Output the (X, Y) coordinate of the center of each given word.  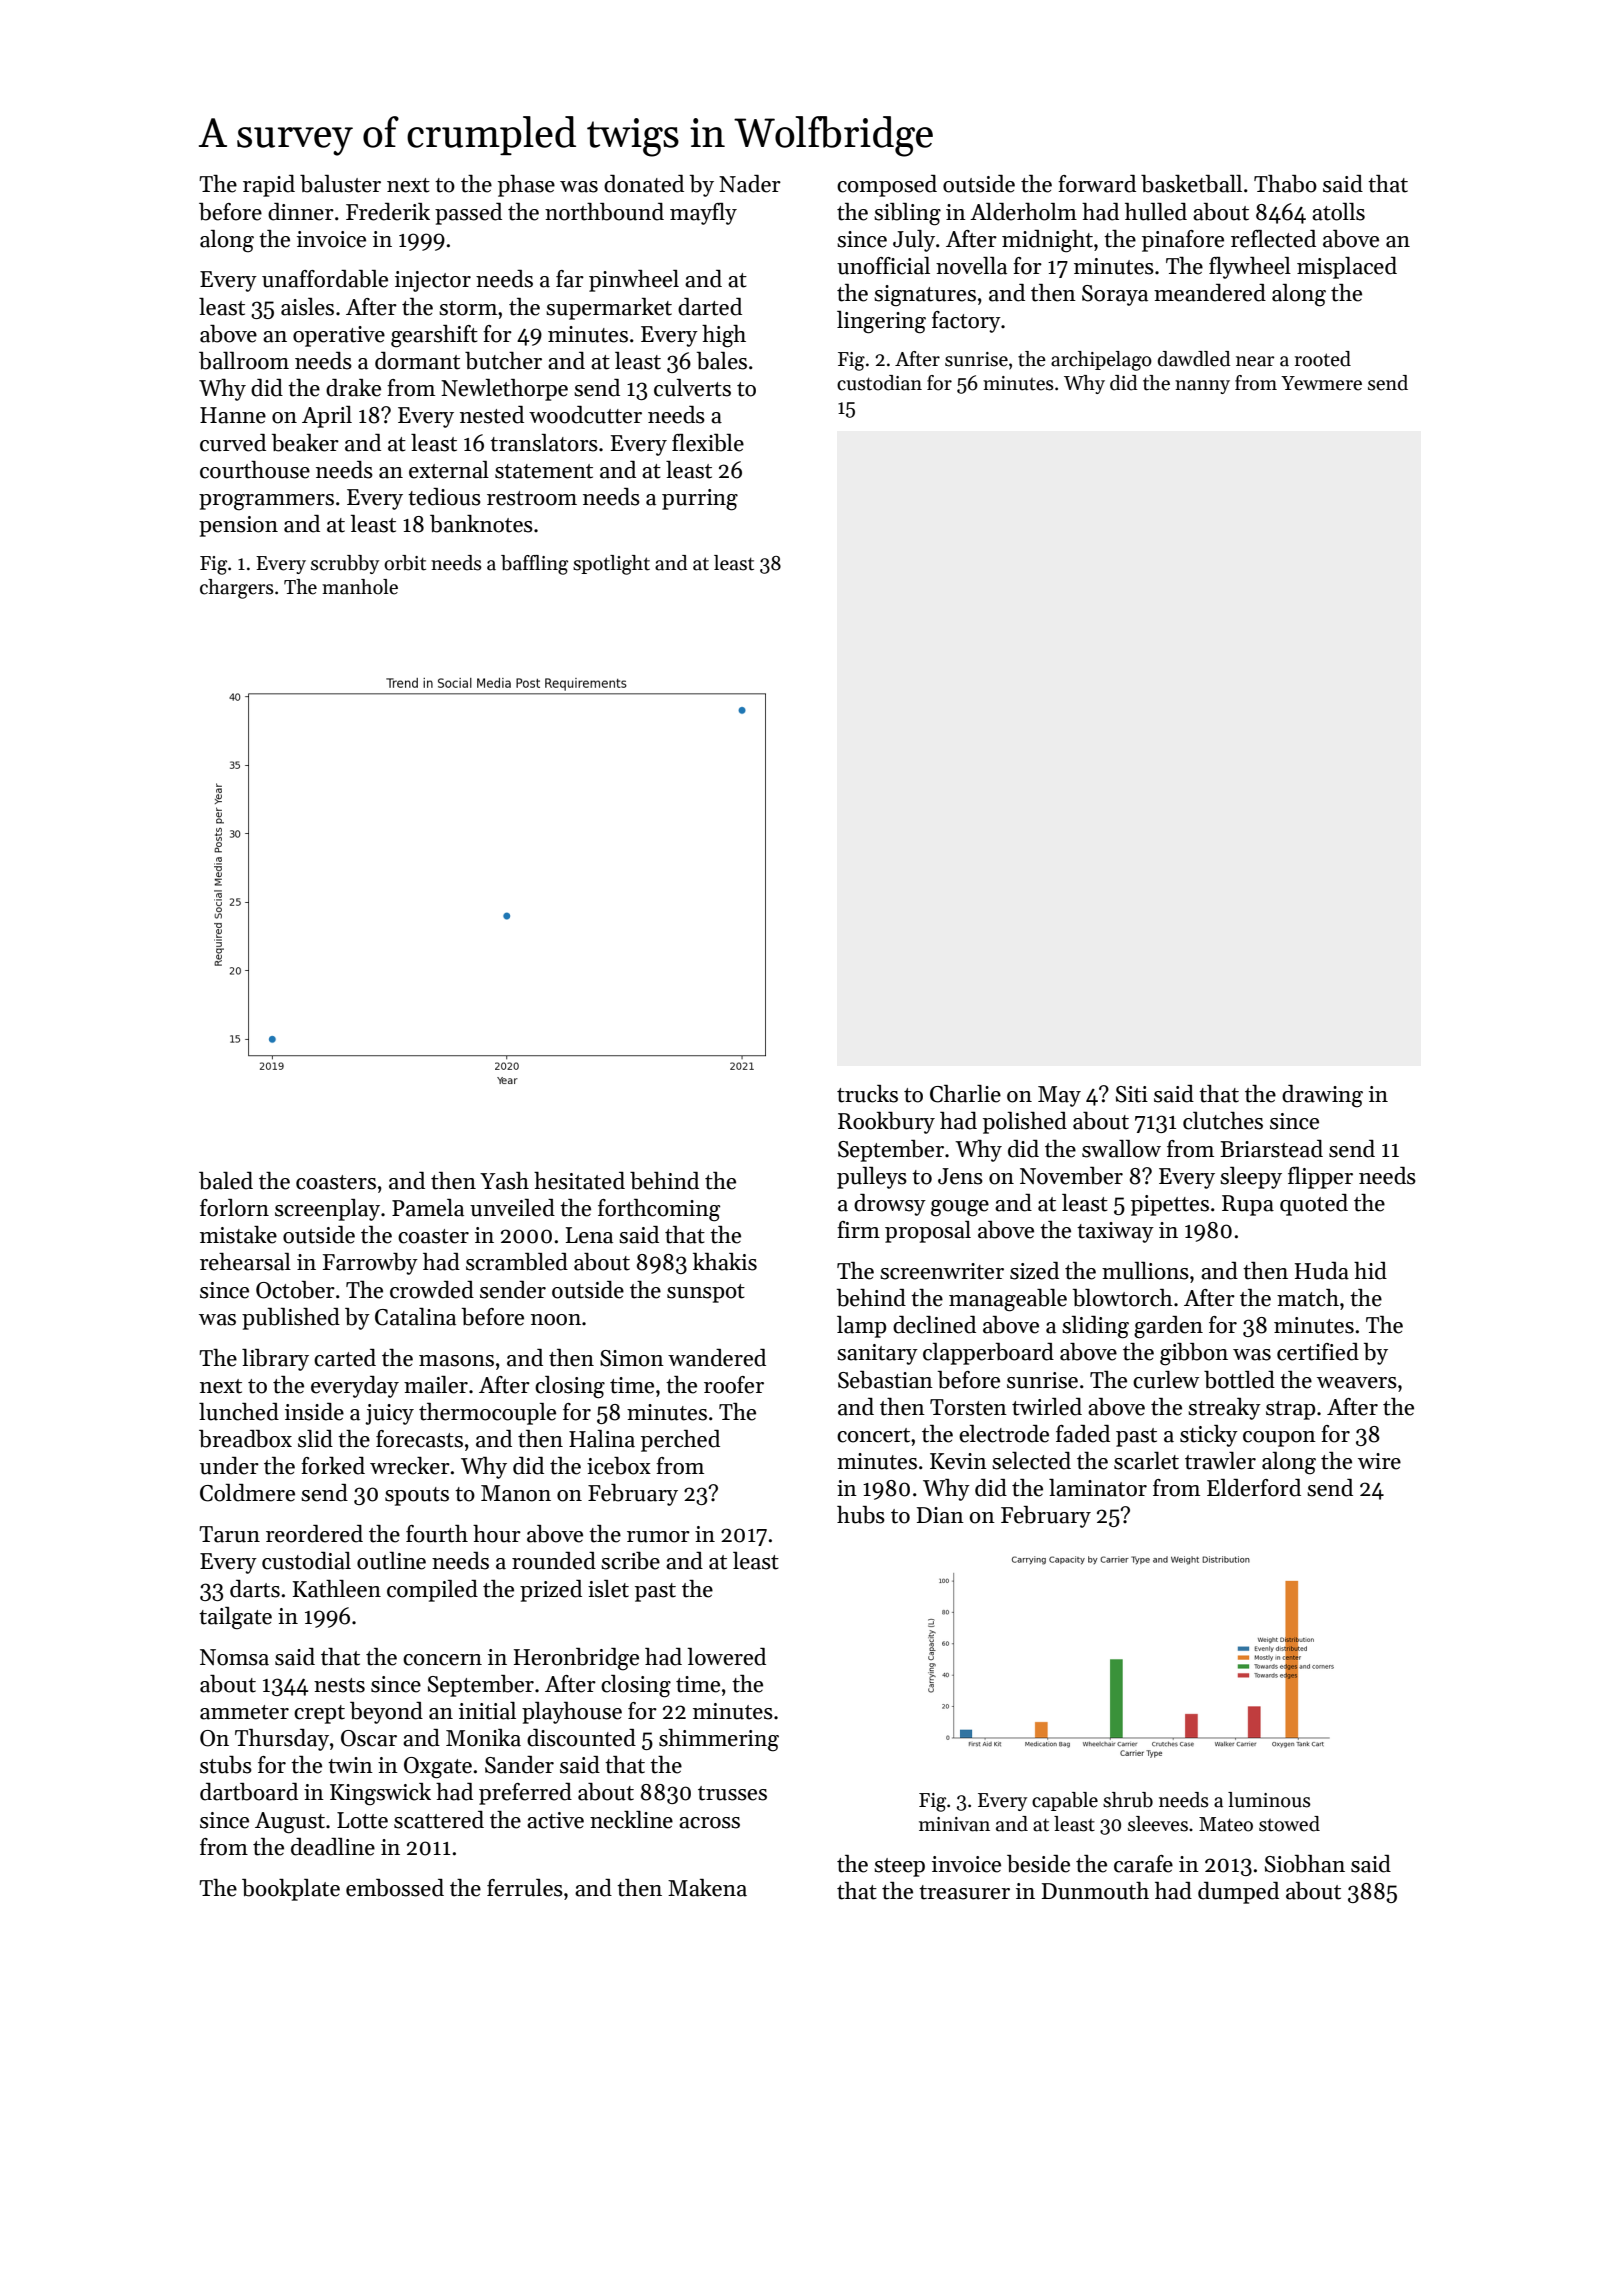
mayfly (703, 214)
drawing (1322, 1096)
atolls (1338, 212)
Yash (504, 1181)
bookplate (291, 1890)
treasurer (964, 1892)
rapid (269, 186)
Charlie (965, 1094)
